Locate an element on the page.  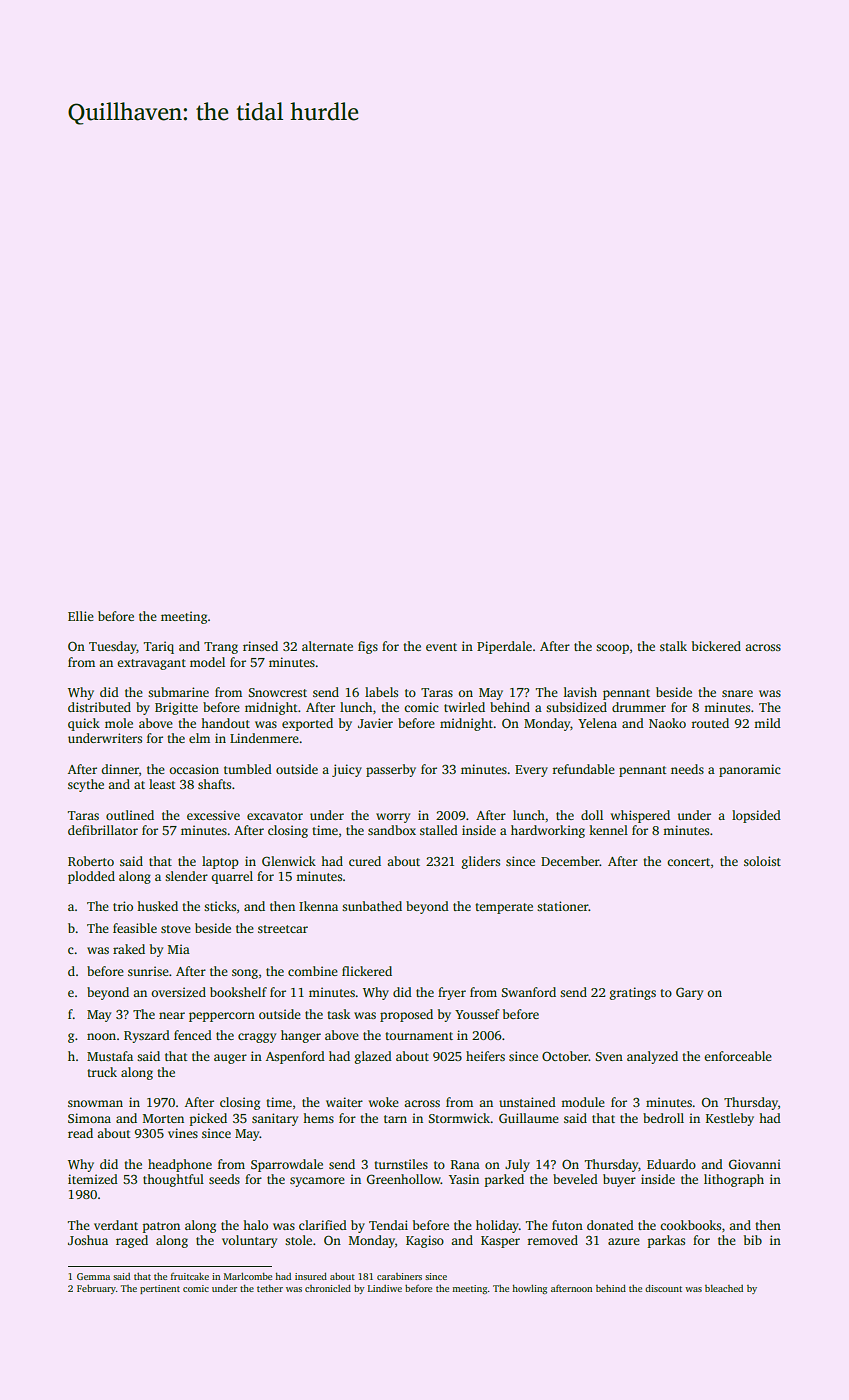
least is located at coordinates (162, 784).
